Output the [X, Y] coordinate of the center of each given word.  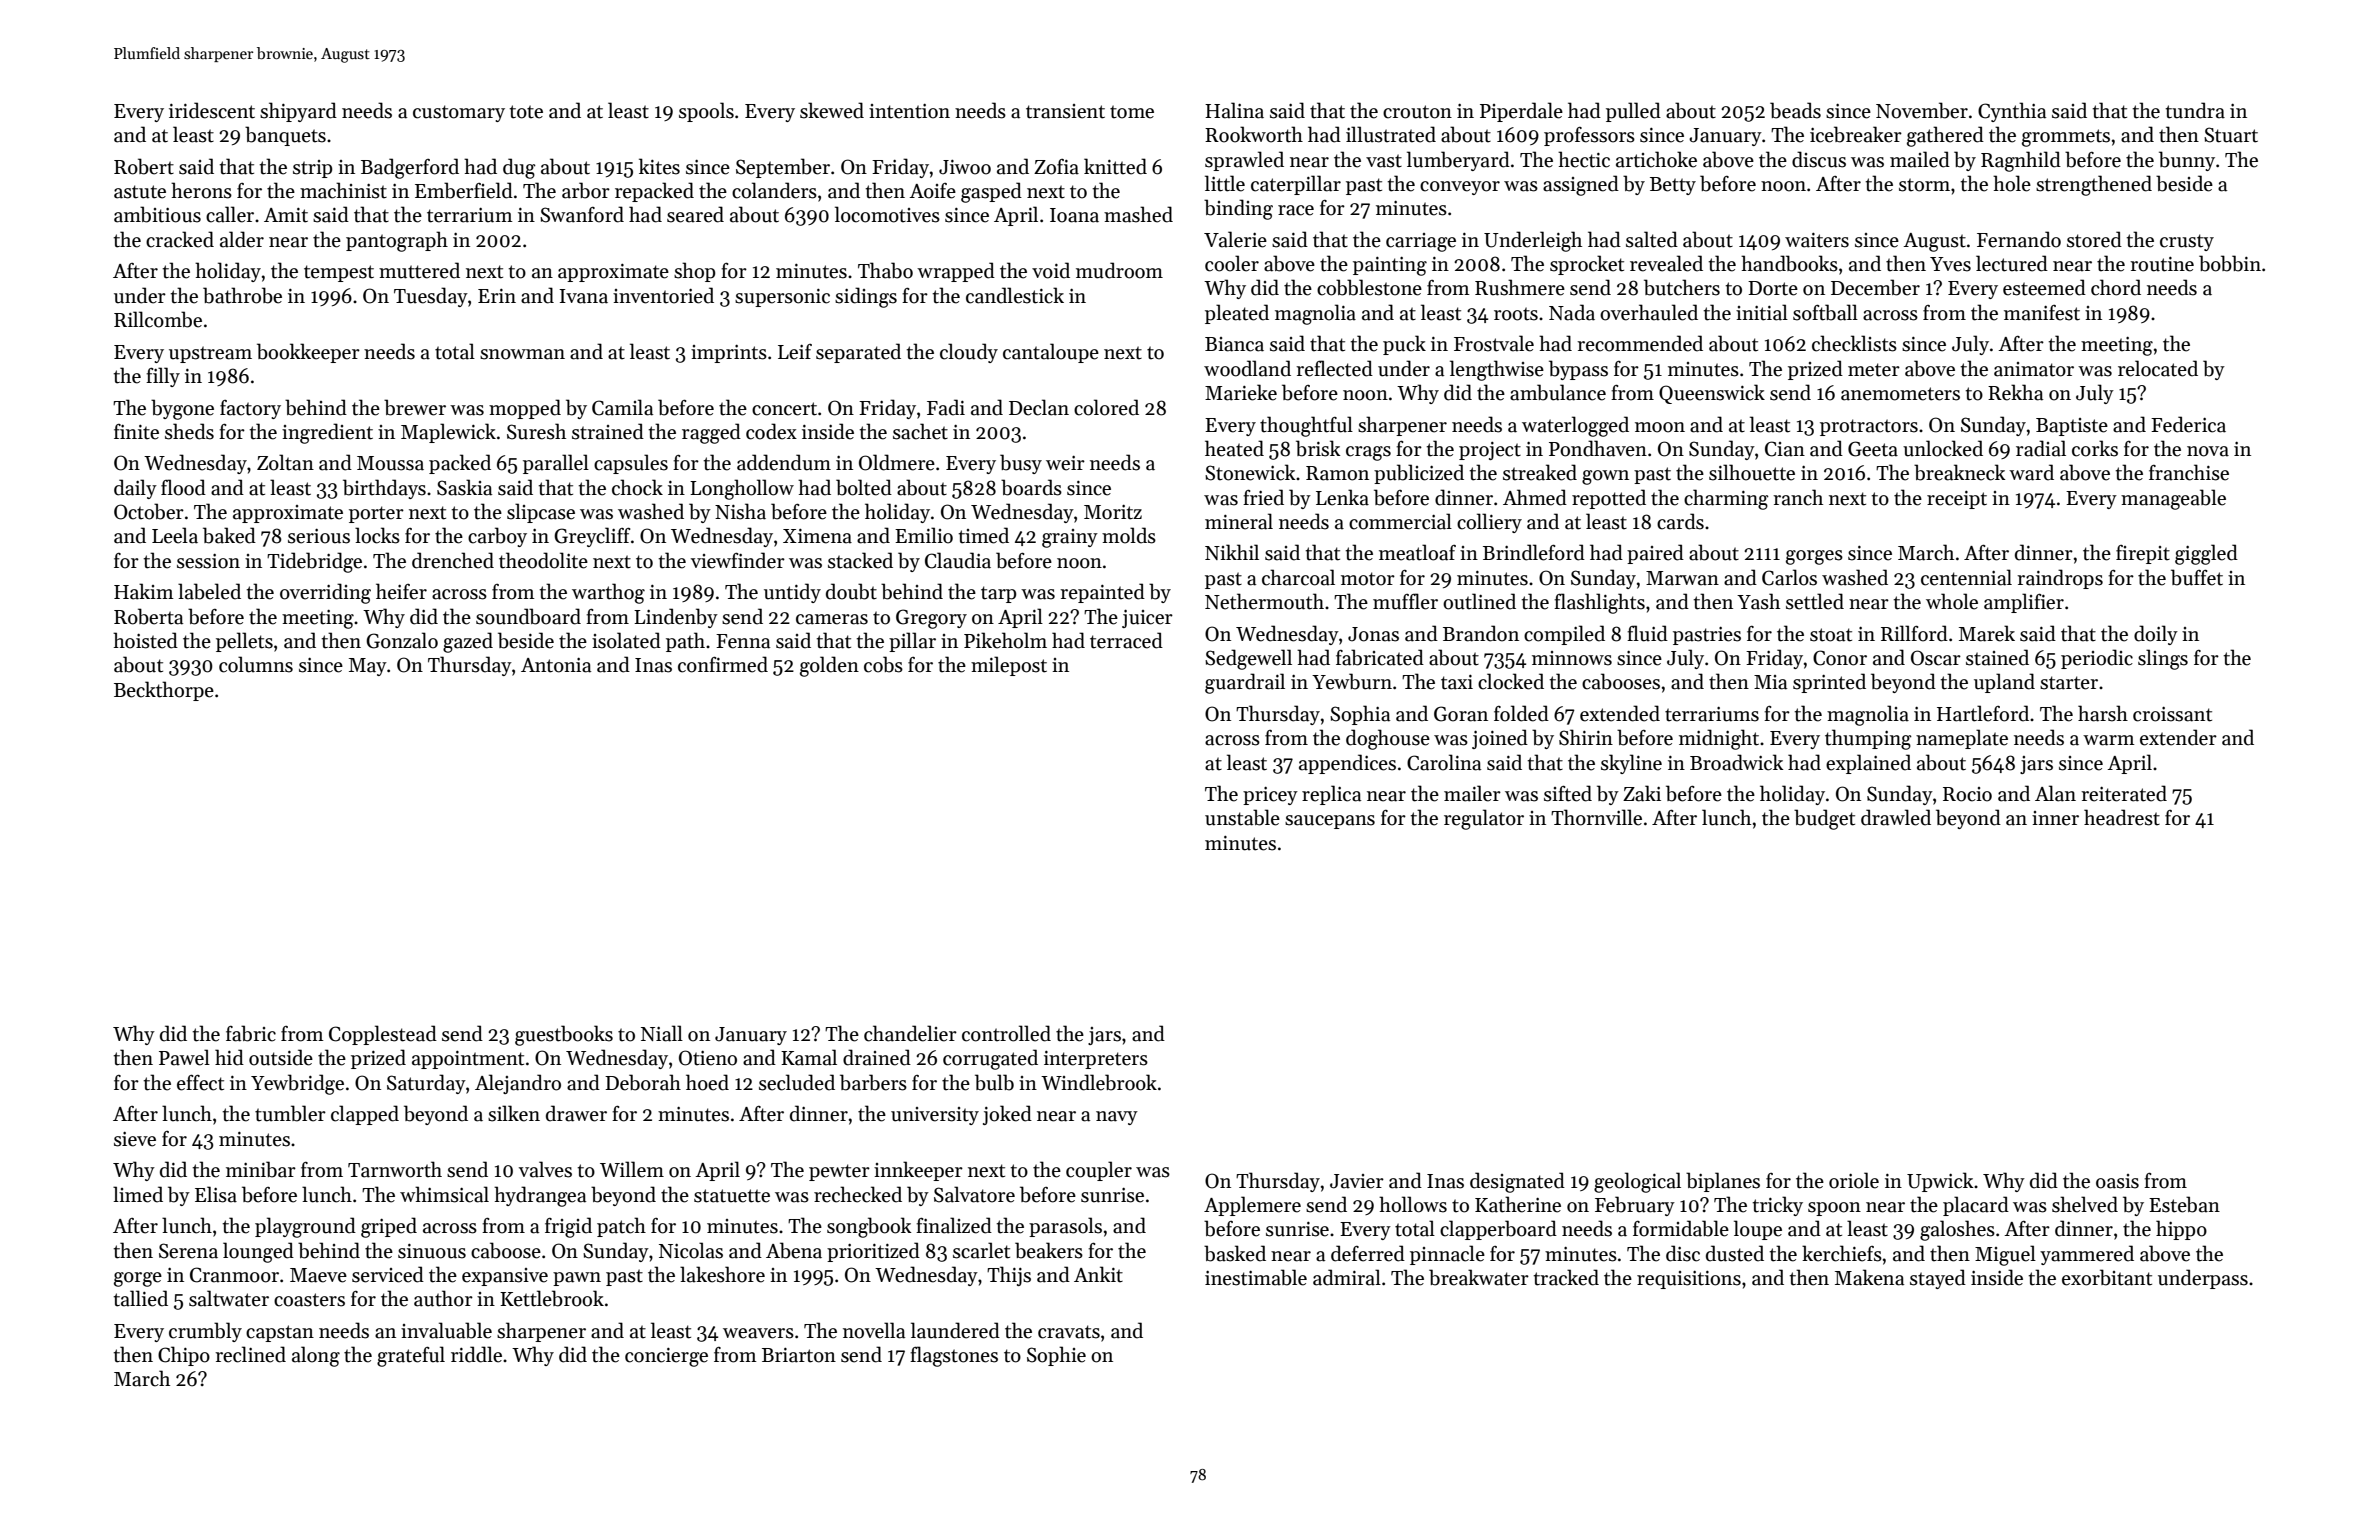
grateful [411, 1356]
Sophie [1056, 1356]
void [1051, 270]
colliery [1489, 523]
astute [140, 192]
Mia [1770, 682]
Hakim [144, 591]
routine [2162, 264]
